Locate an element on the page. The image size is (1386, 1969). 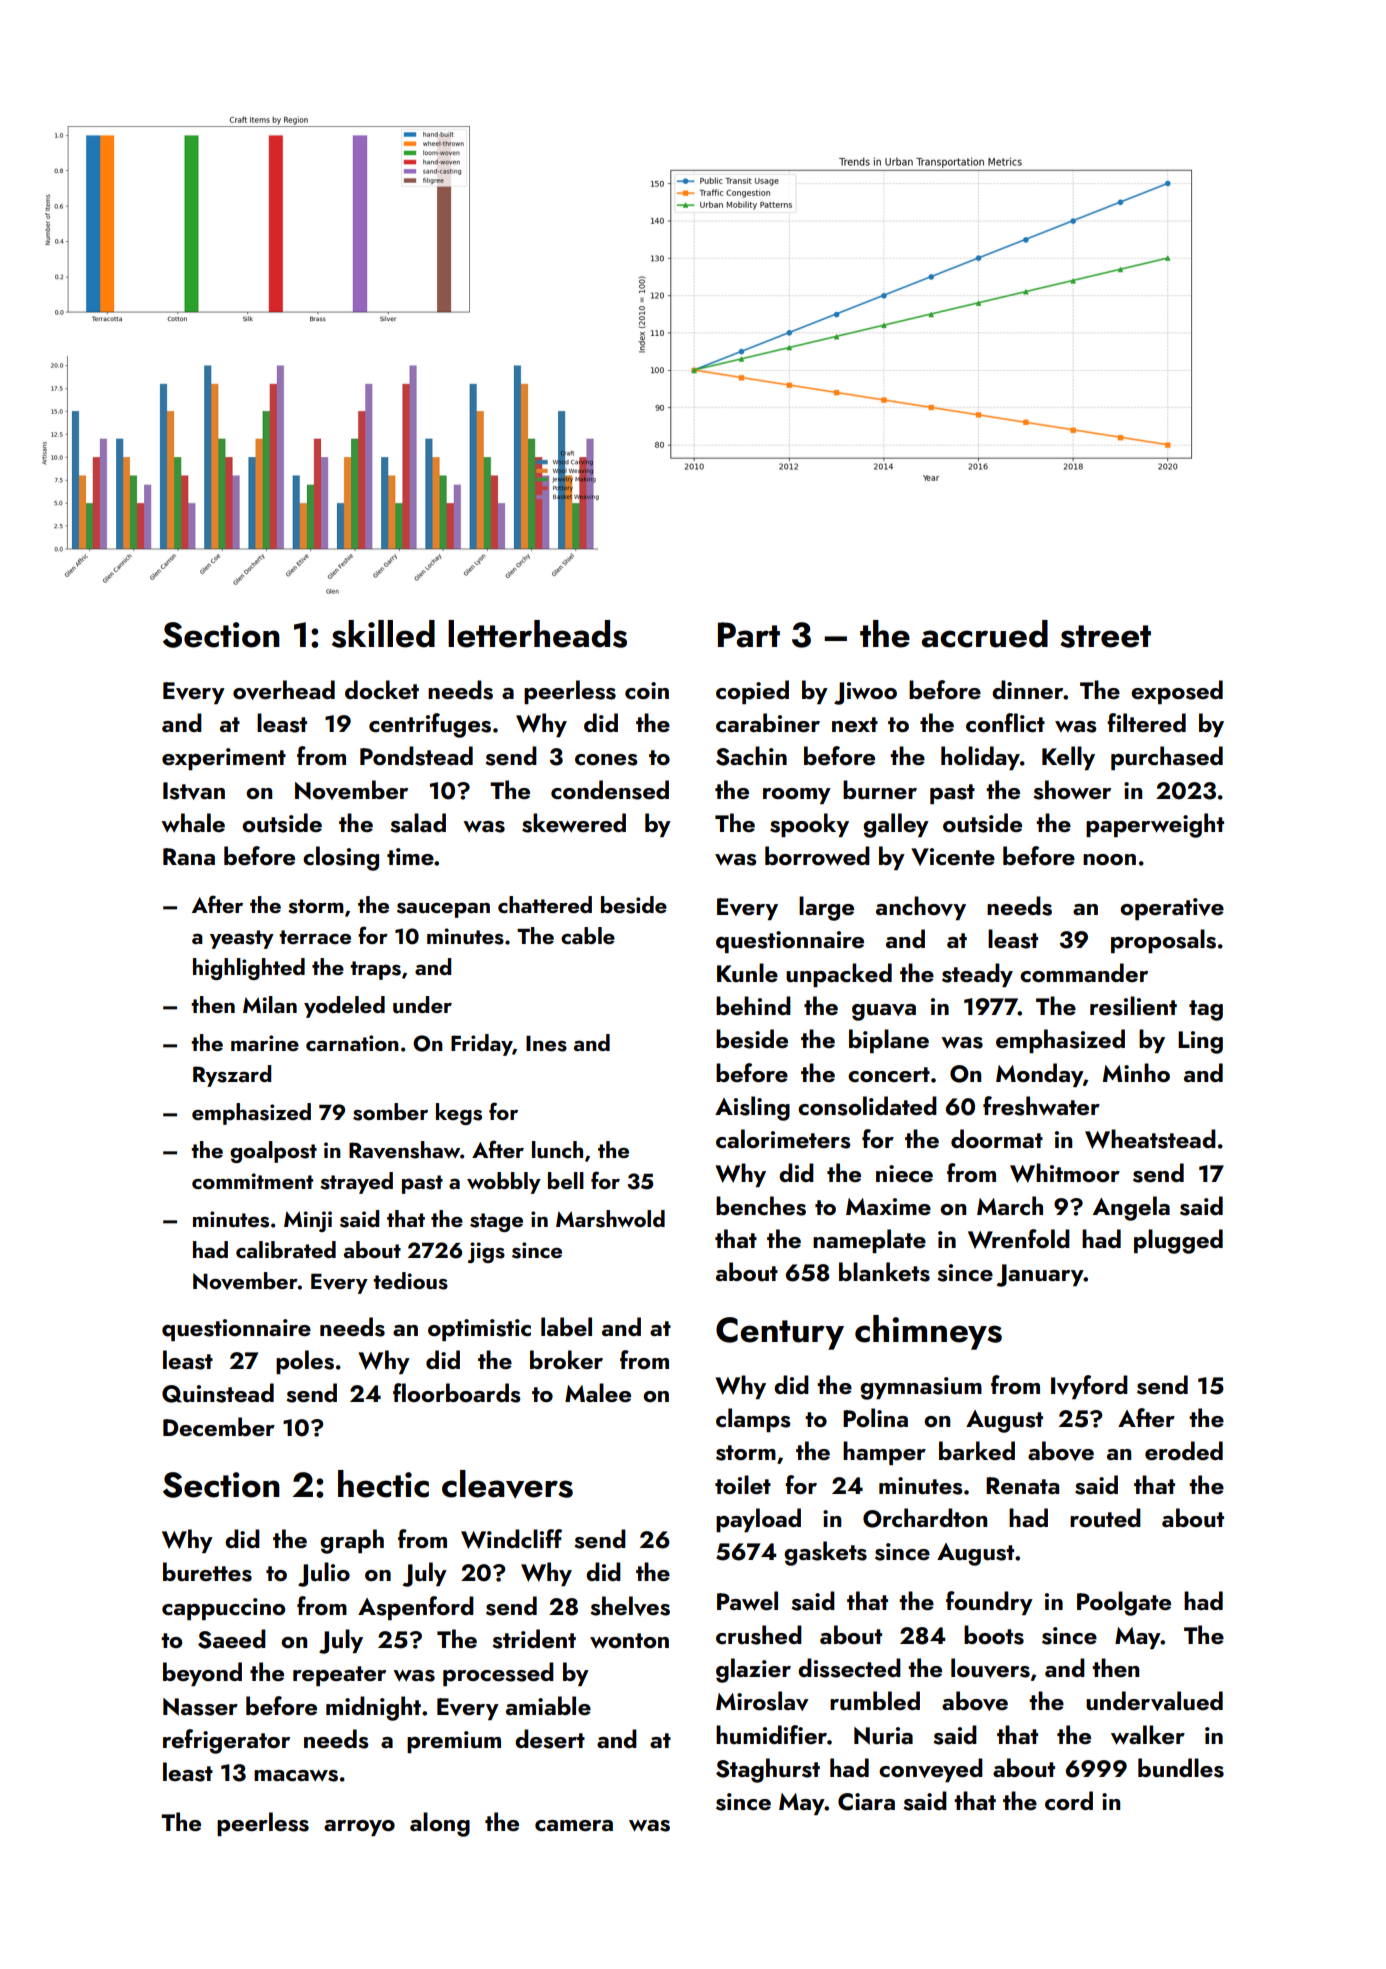
copied is located at coordinates (752, 692).
